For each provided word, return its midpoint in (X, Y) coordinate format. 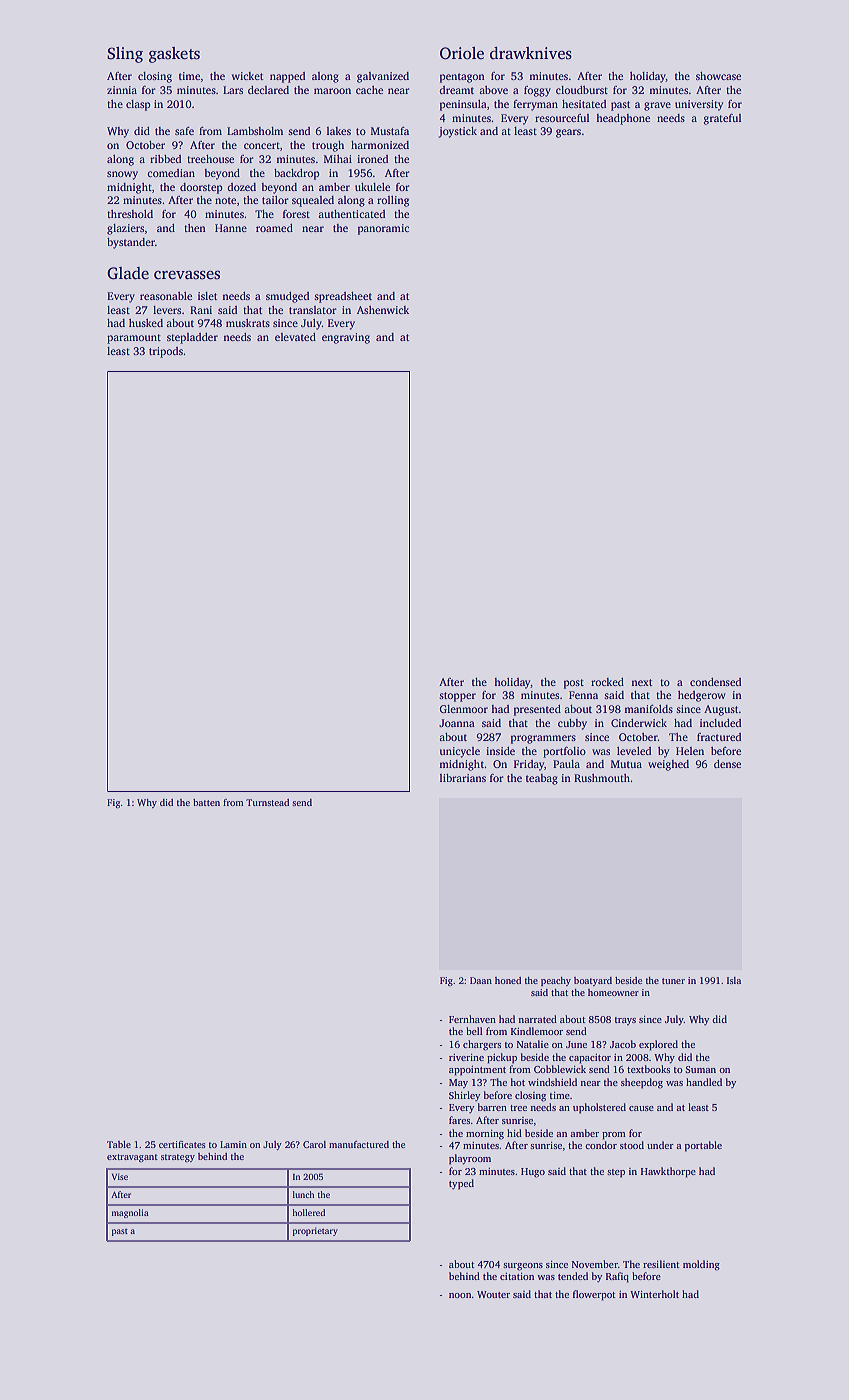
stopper (457, 697)
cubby (572, 724)
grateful (722, 119)
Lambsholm (255, 131)
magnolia (130, 1213)
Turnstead (267, 802)
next (642, 682)
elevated (295, 337)
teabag (542, 779)
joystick (457, 132)
